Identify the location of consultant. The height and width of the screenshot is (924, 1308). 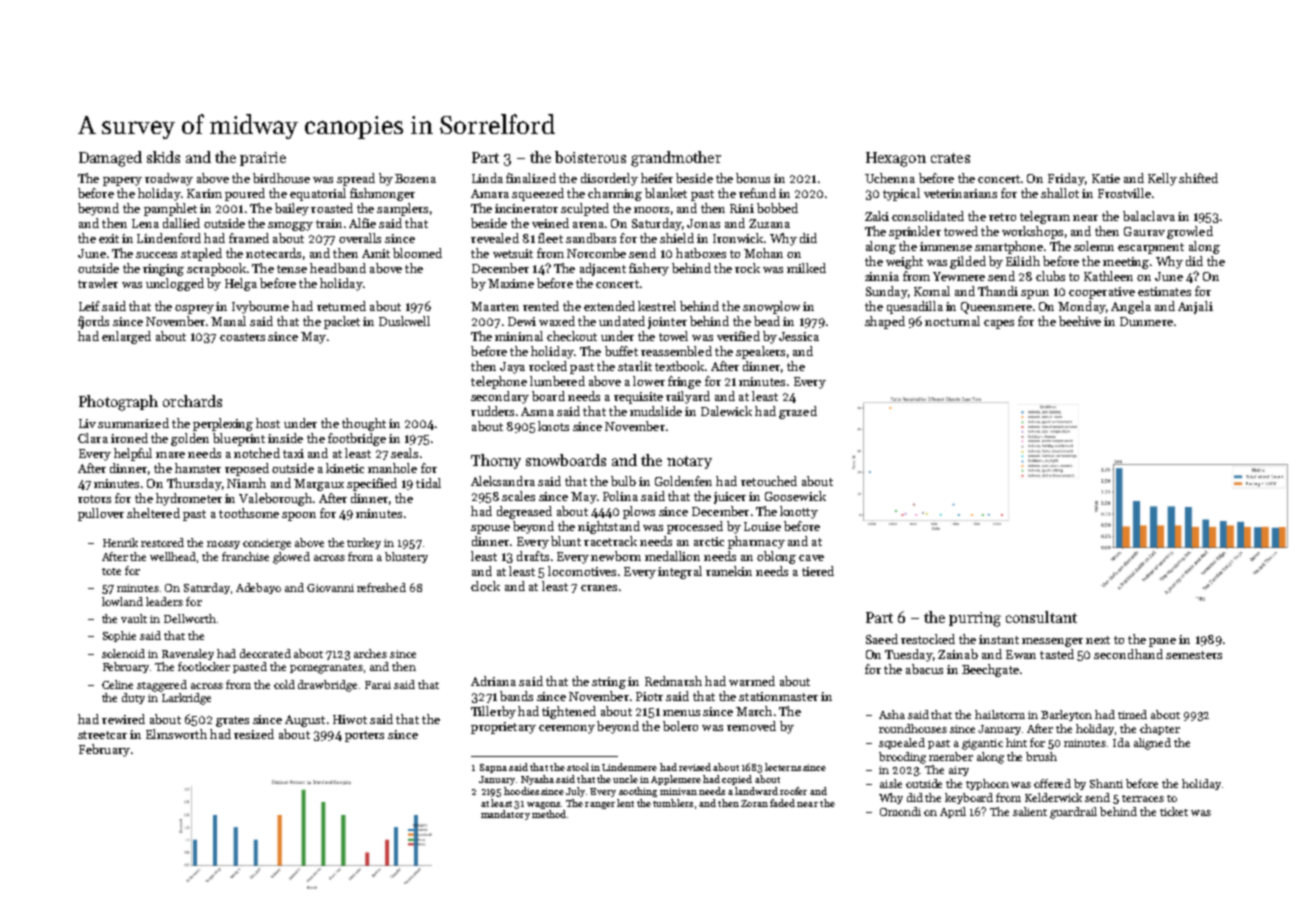
(1041, 617).
